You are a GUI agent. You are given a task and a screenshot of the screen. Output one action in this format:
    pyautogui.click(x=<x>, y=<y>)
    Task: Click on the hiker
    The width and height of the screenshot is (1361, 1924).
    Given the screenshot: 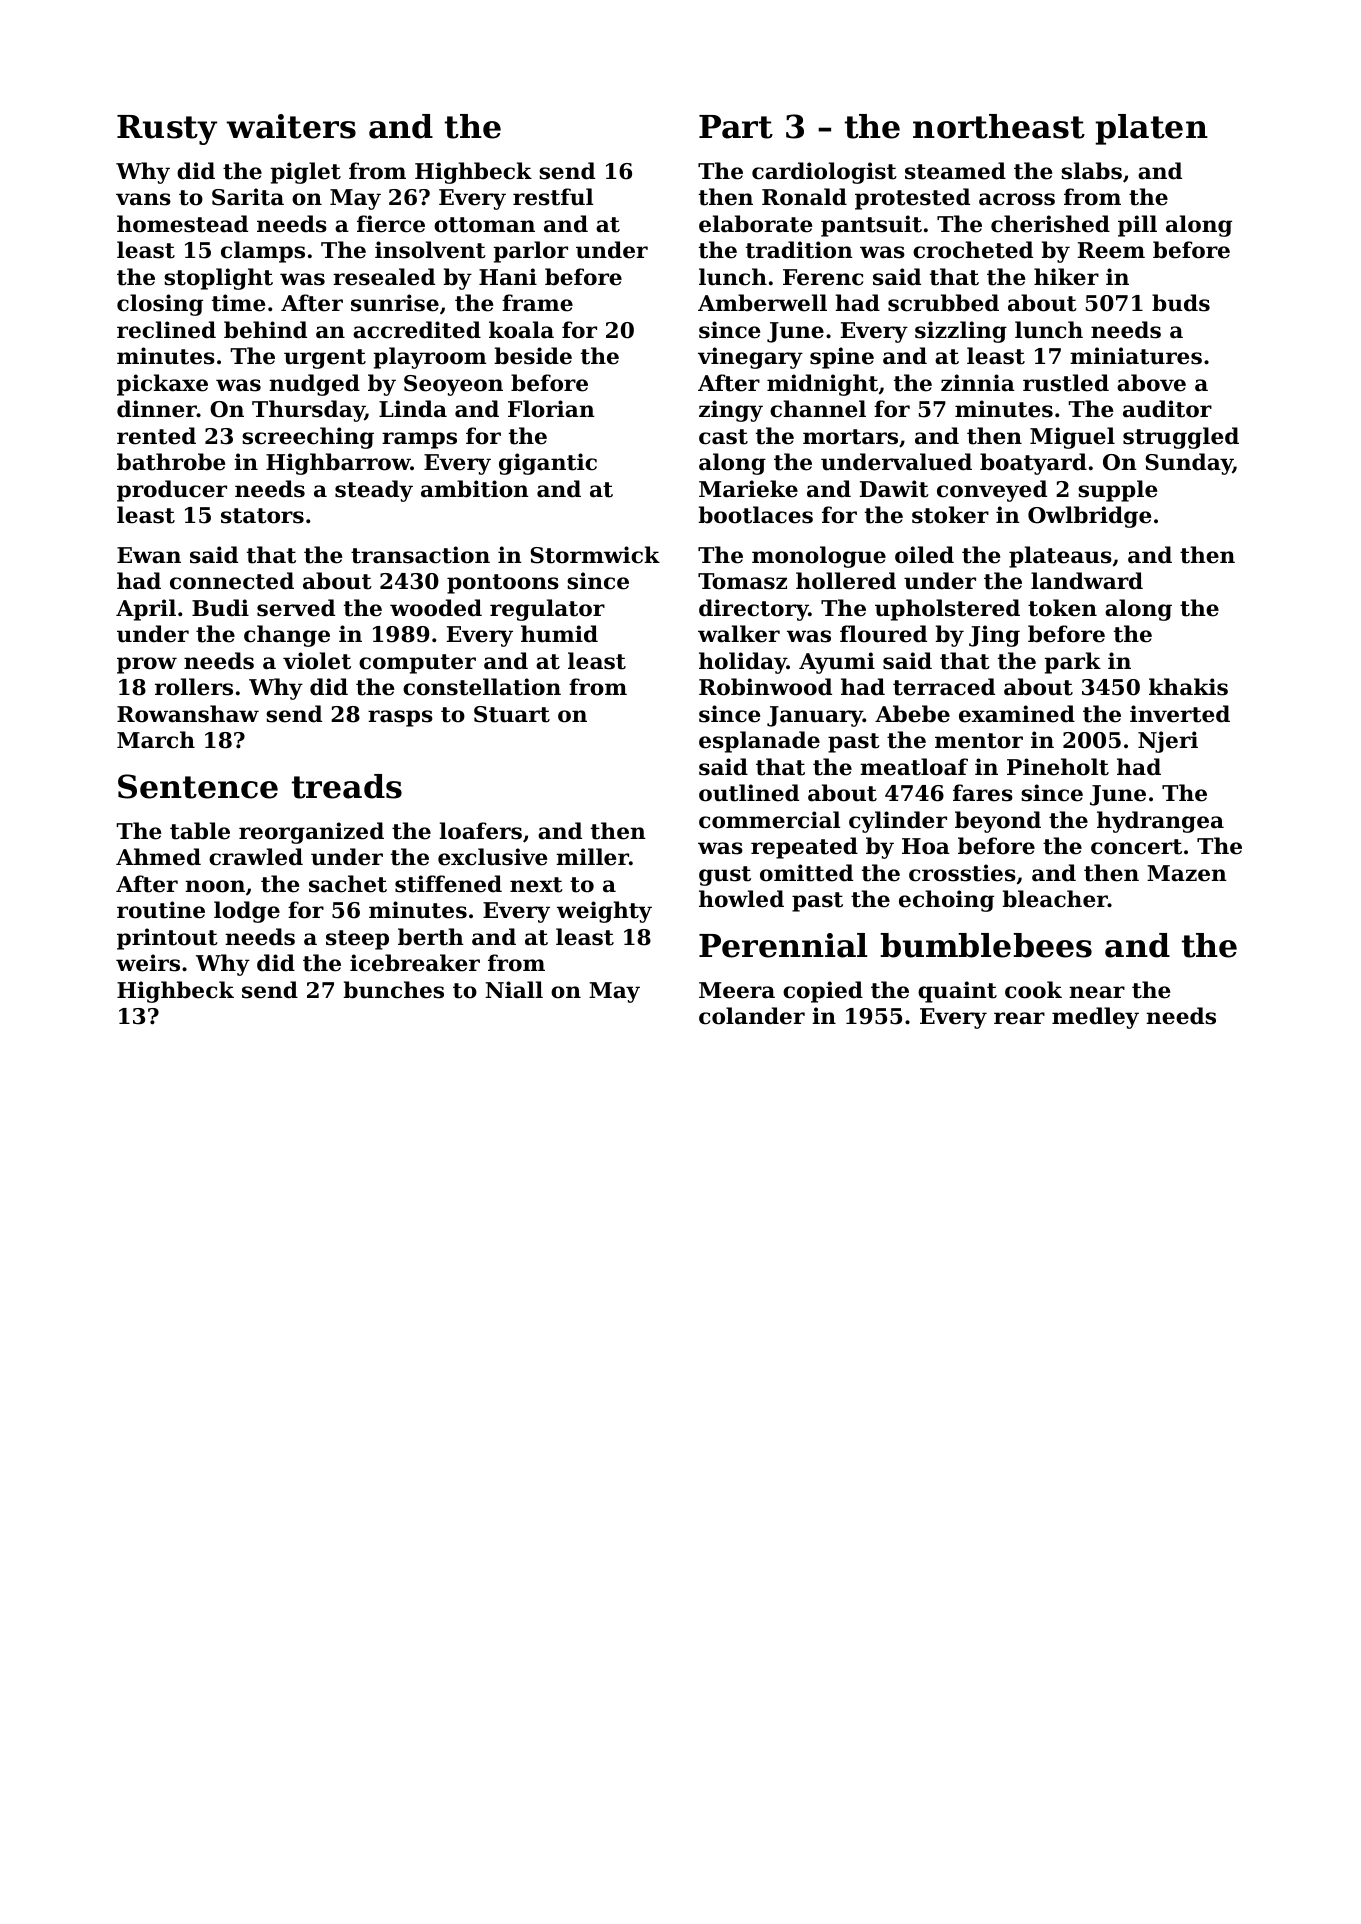 What is the action you would take?
    pyautogui.click(x=1066, y=277)
